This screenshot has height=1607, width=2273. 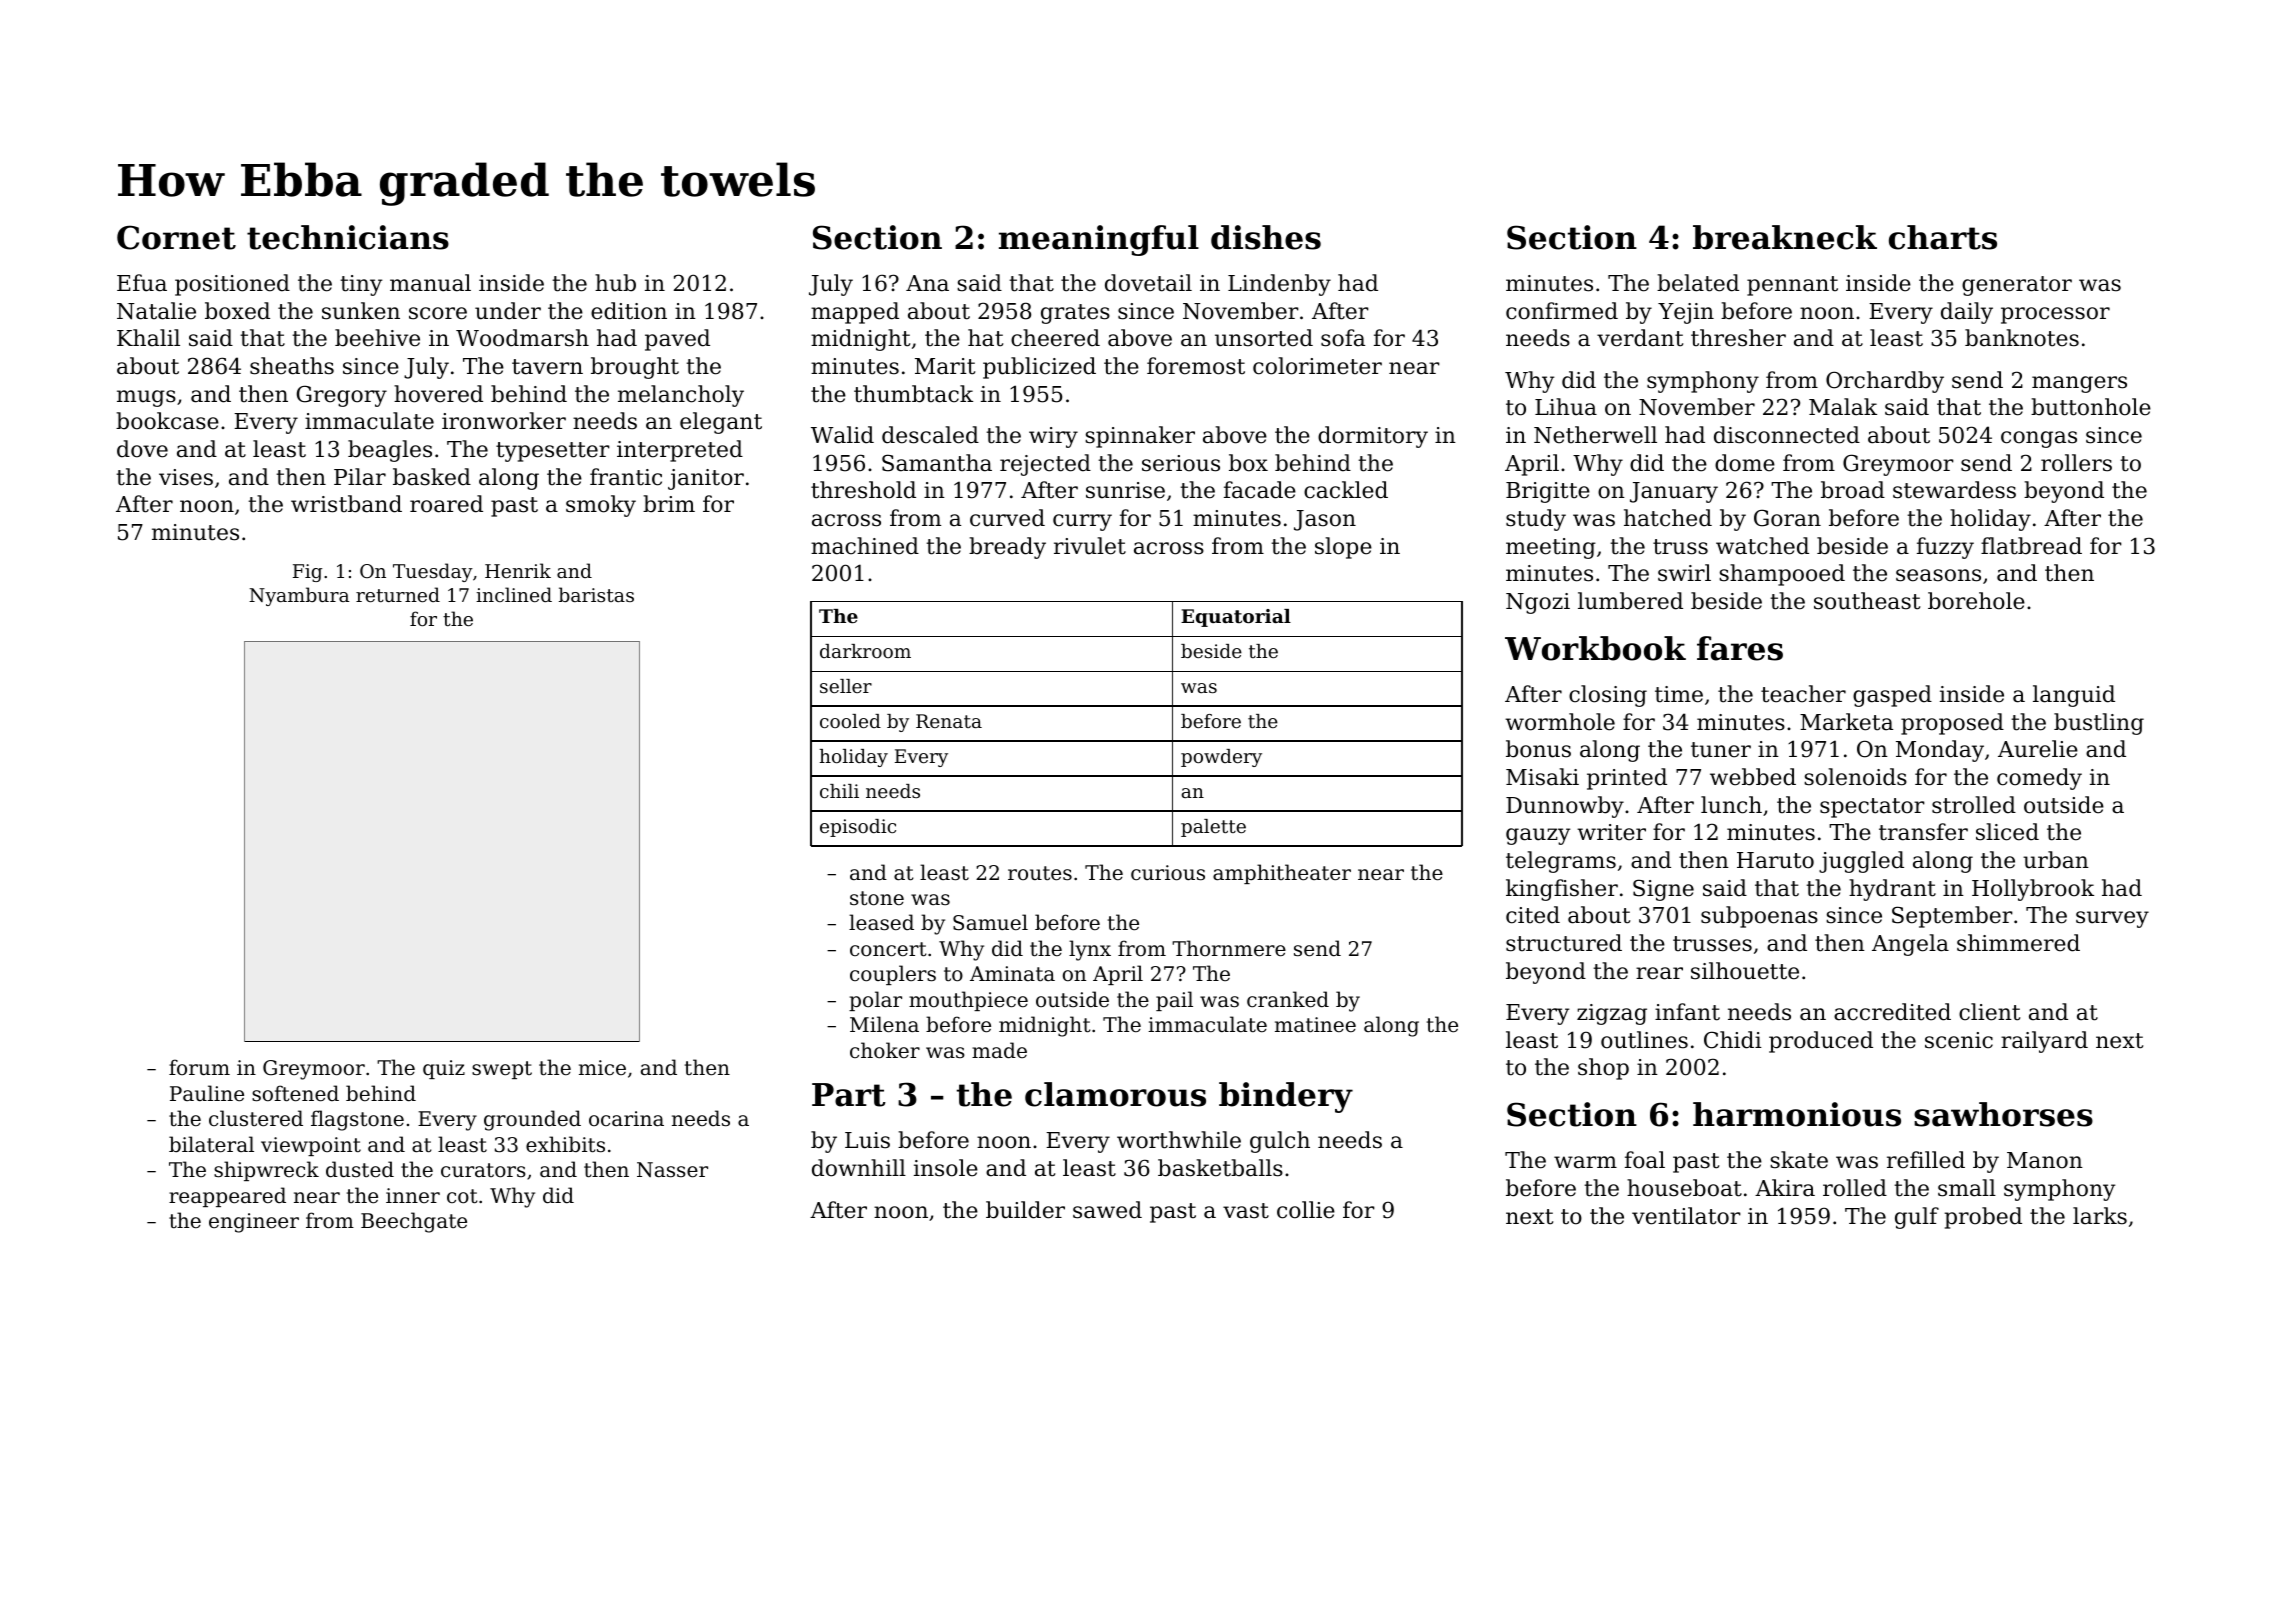 What do you see at coordinates (839, 791) in the screenshot?
I see `chili` at bounding box center [839, 791].
